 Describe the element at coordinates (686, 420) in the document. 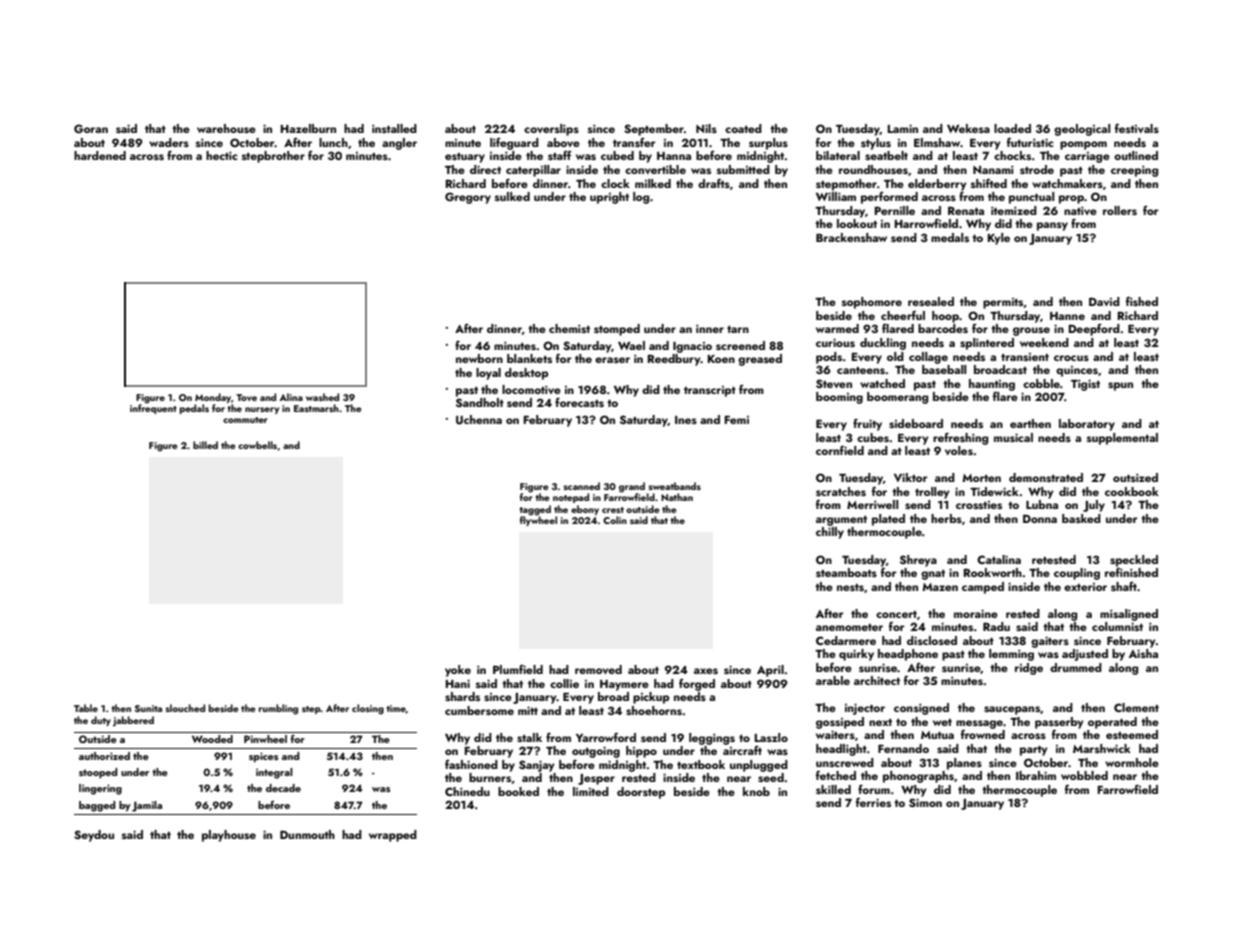

I see `Ines` at that location.
